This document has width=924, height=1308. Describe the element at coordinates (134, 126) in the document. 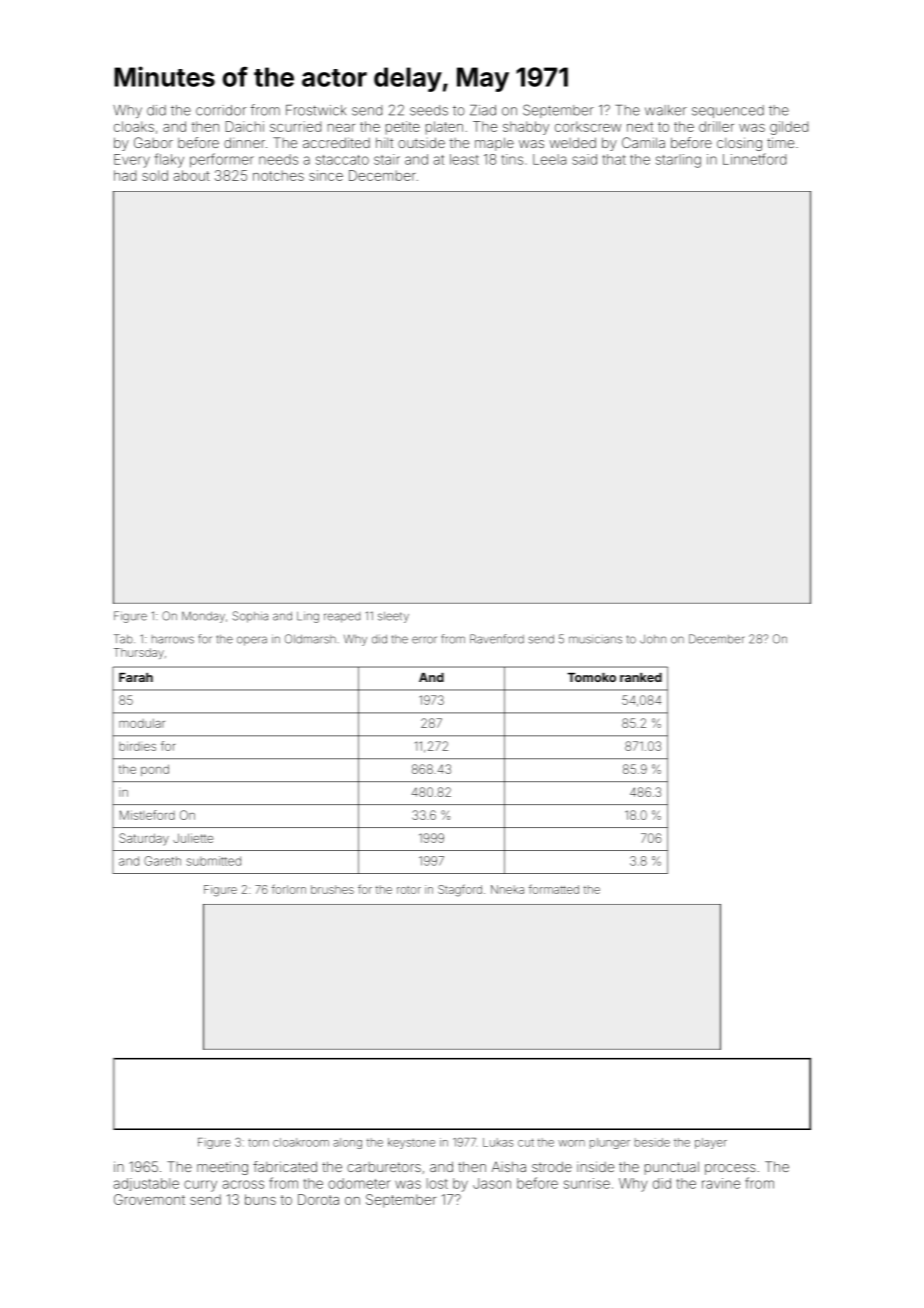

I see `cloaks` at that location.
